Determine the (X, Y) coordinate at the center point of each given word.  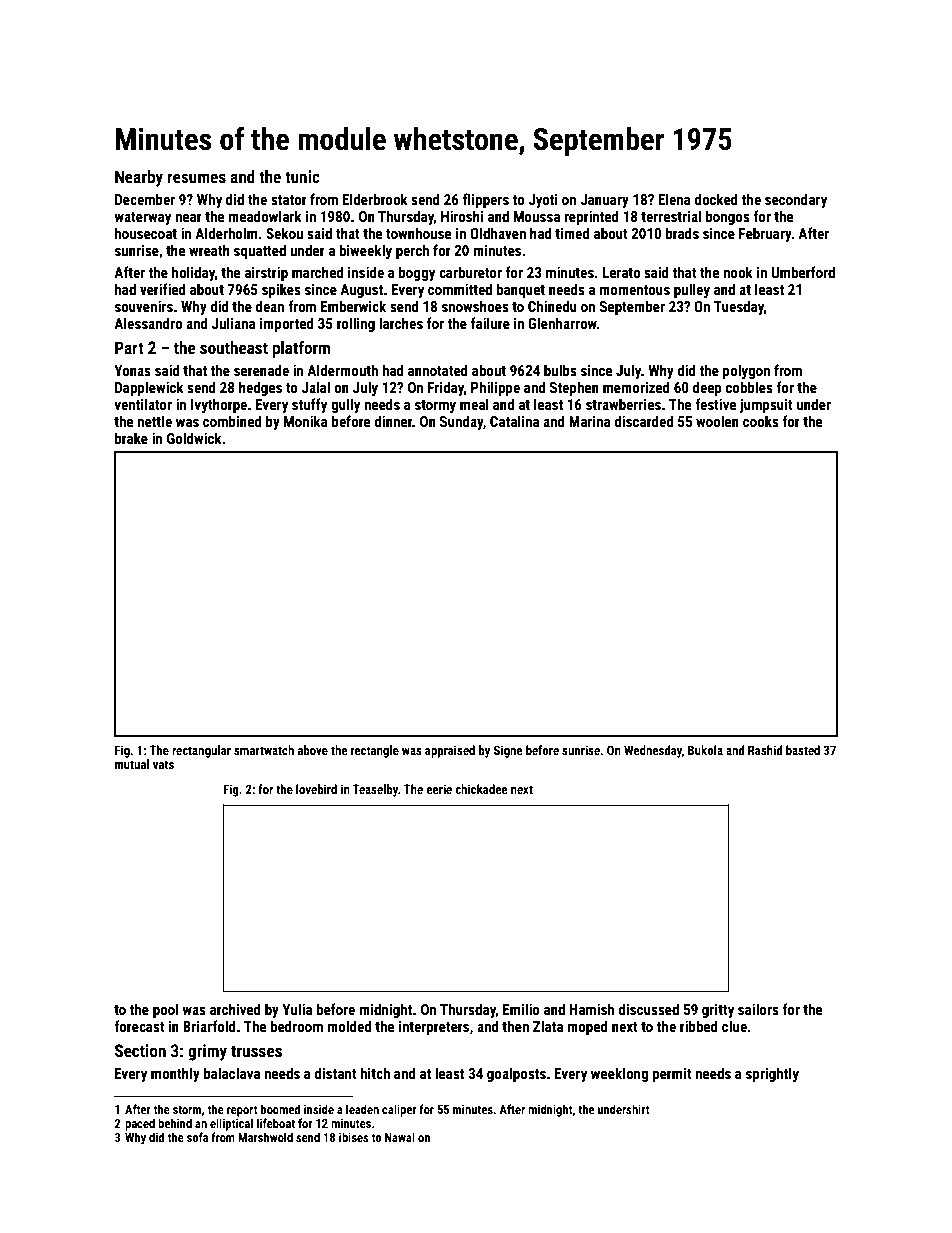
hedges (260, 388)
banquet (520, 290)
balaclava (232, 1073)
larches (401, 323)
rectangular (201, 751)
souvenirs (144, 306)
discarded (644, 421)
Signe (508, 751)
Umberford (803, 272)
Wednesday (653, 751)
